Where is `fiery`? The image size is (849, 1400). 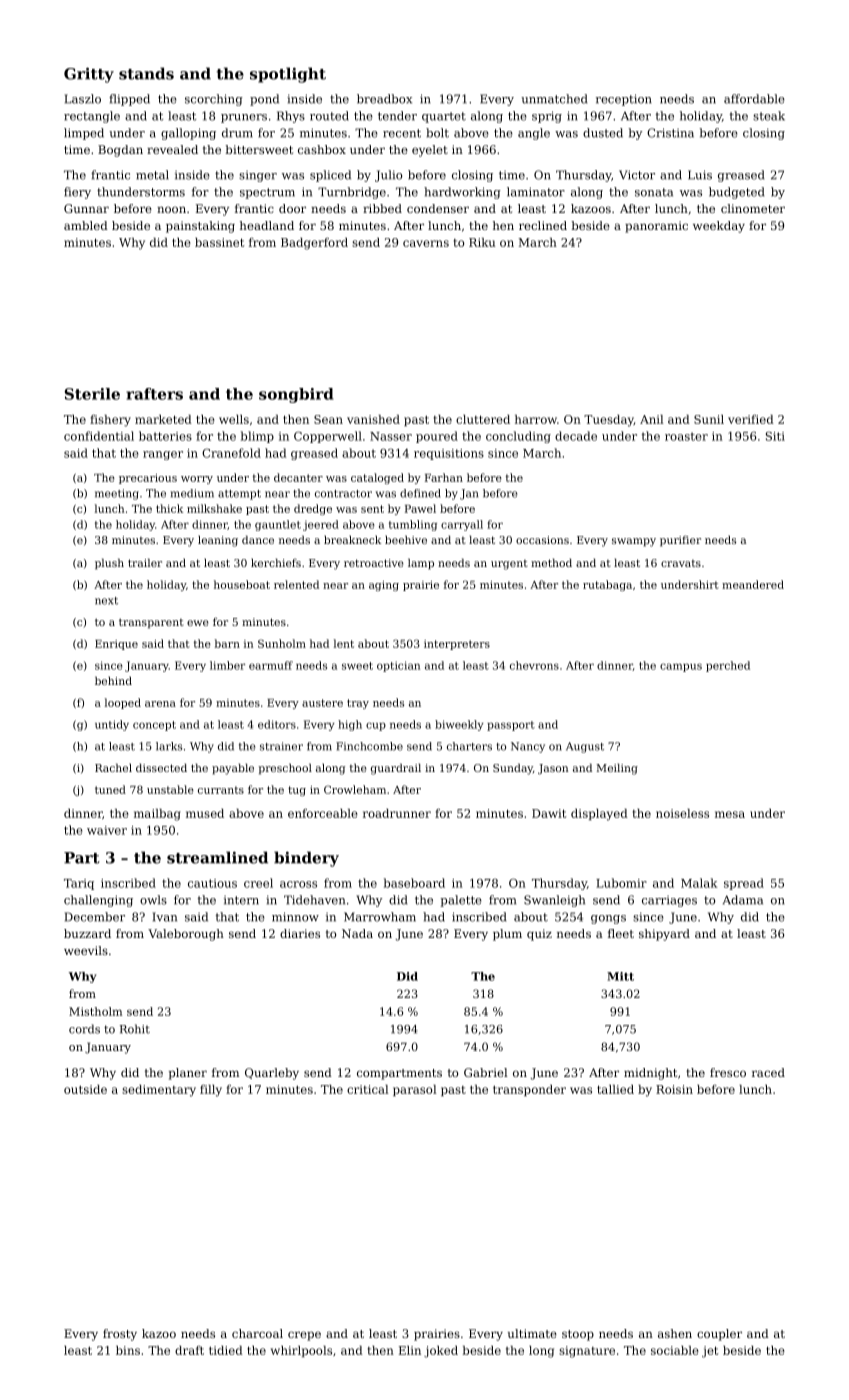
fiery is located at coordinates (77, 193).
